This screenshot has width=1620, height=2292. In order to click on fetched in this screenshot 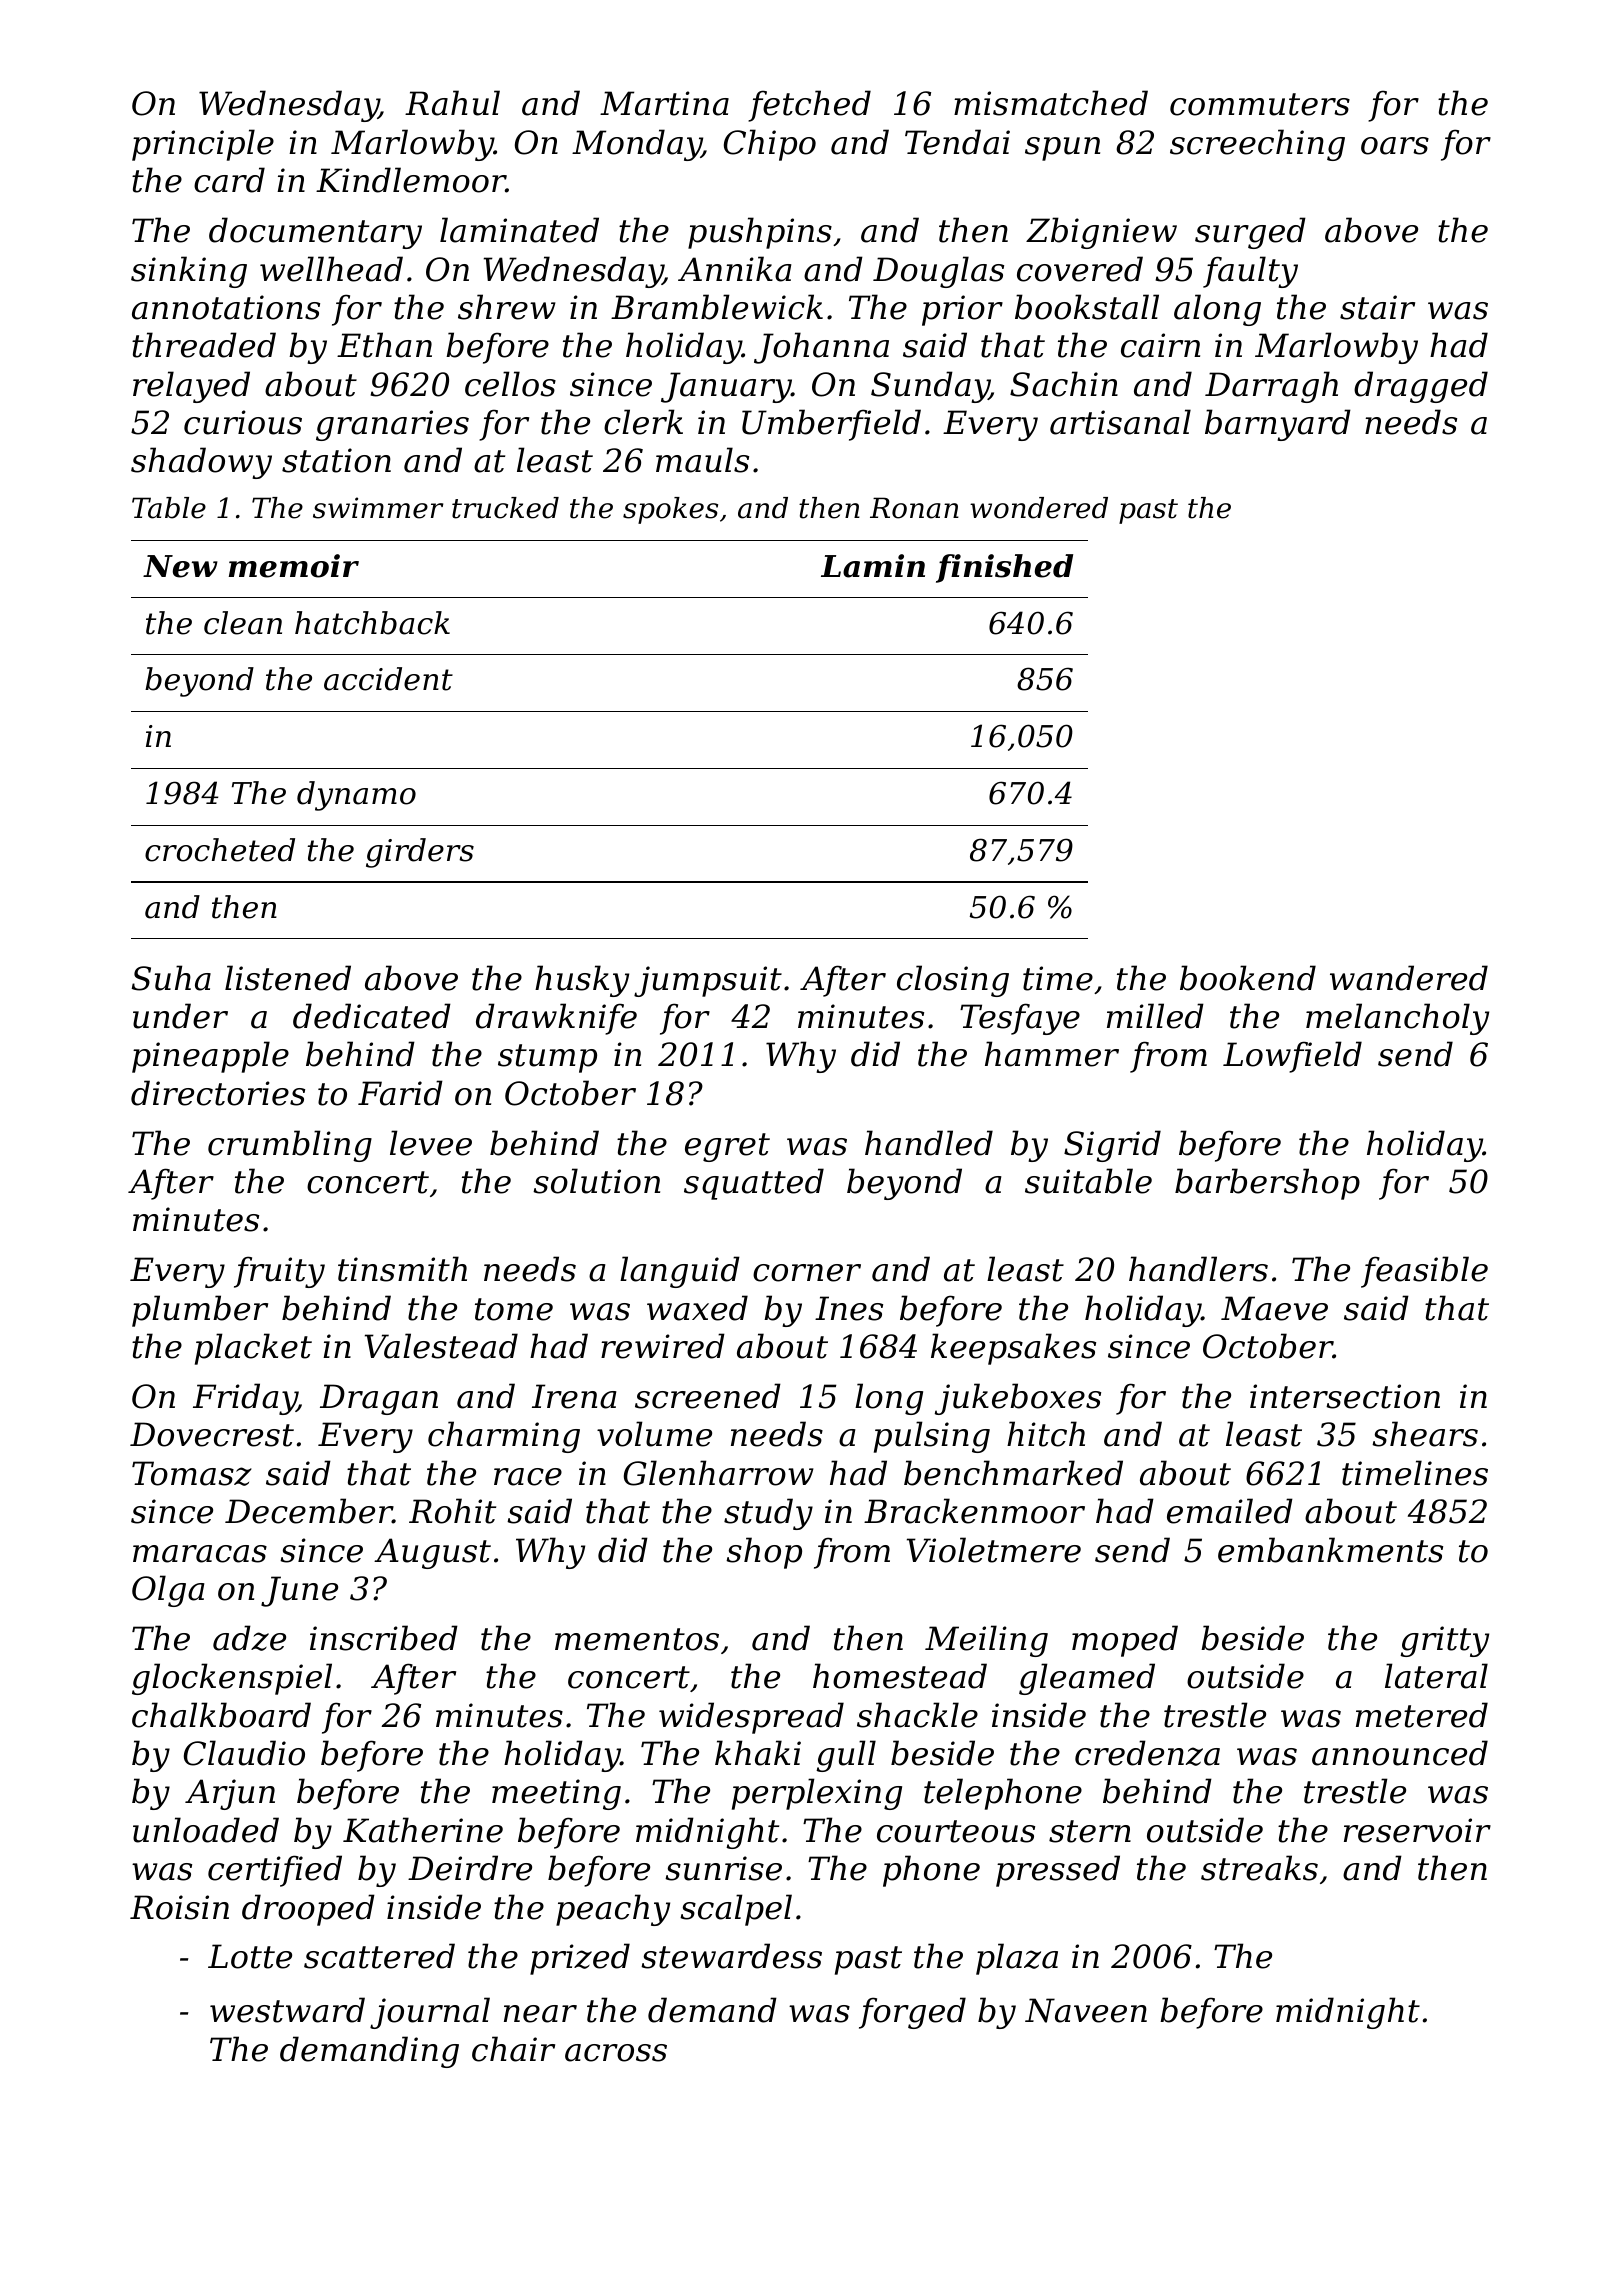, I will do `click(809, 106)`.
